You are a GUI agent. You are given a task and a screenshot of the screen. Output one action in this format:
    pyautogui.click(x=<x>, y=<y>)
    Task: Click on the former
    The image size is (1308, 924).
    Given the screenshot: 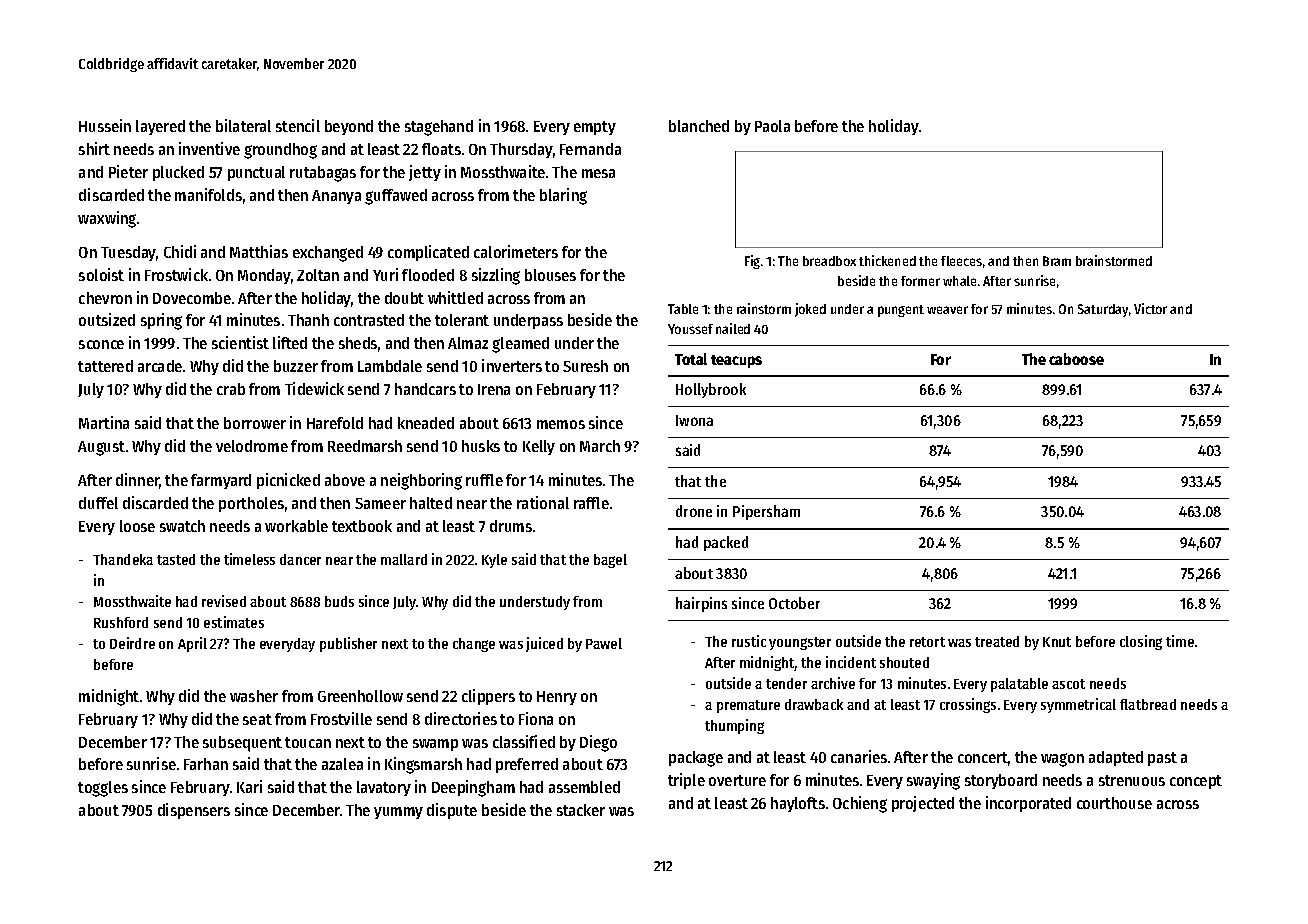 What is the action you would take?
    pyautogui.click(x=920, y=281)
